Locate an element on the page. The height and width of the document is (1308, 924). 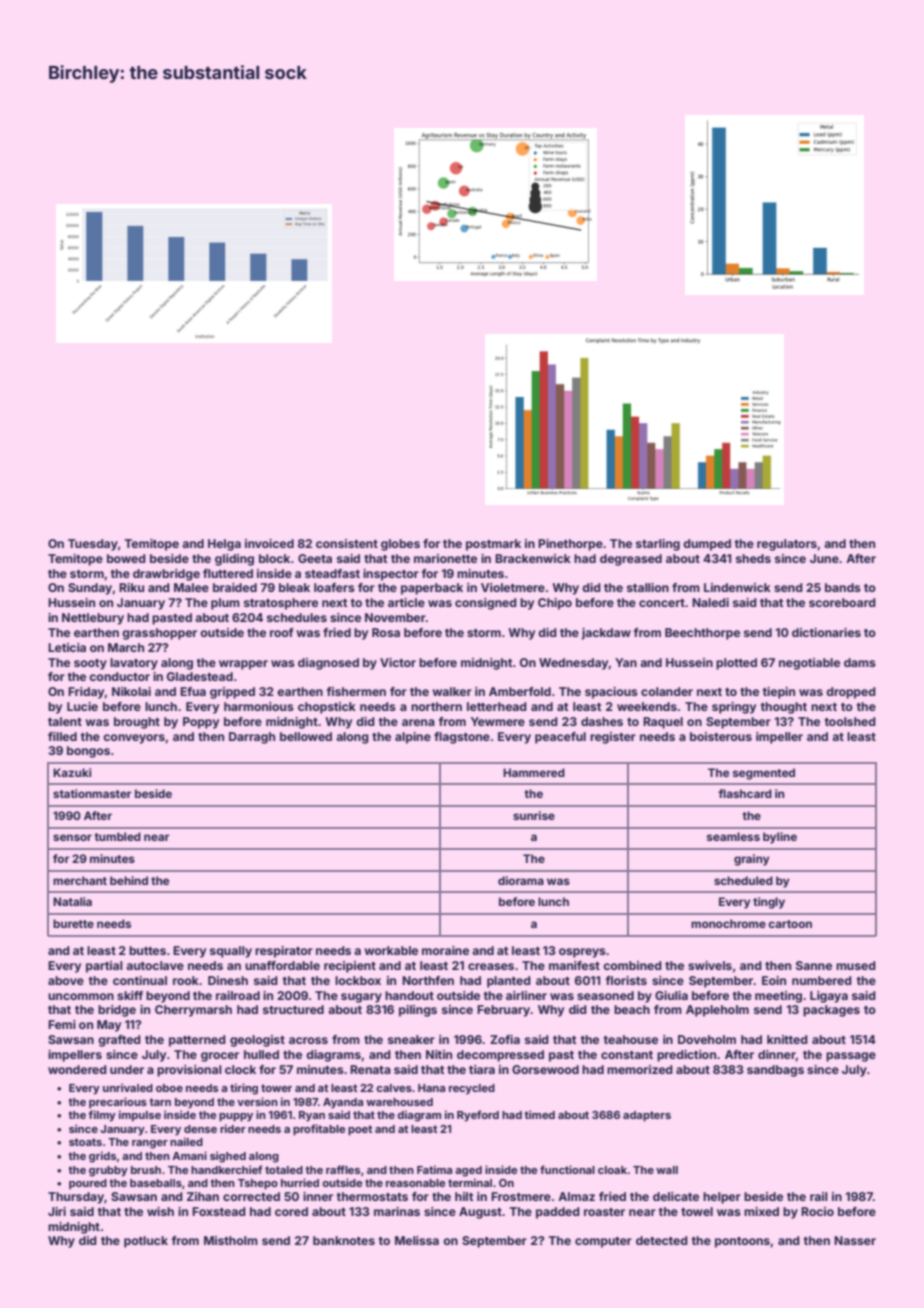
globes is located at coordinates (400, 545).
